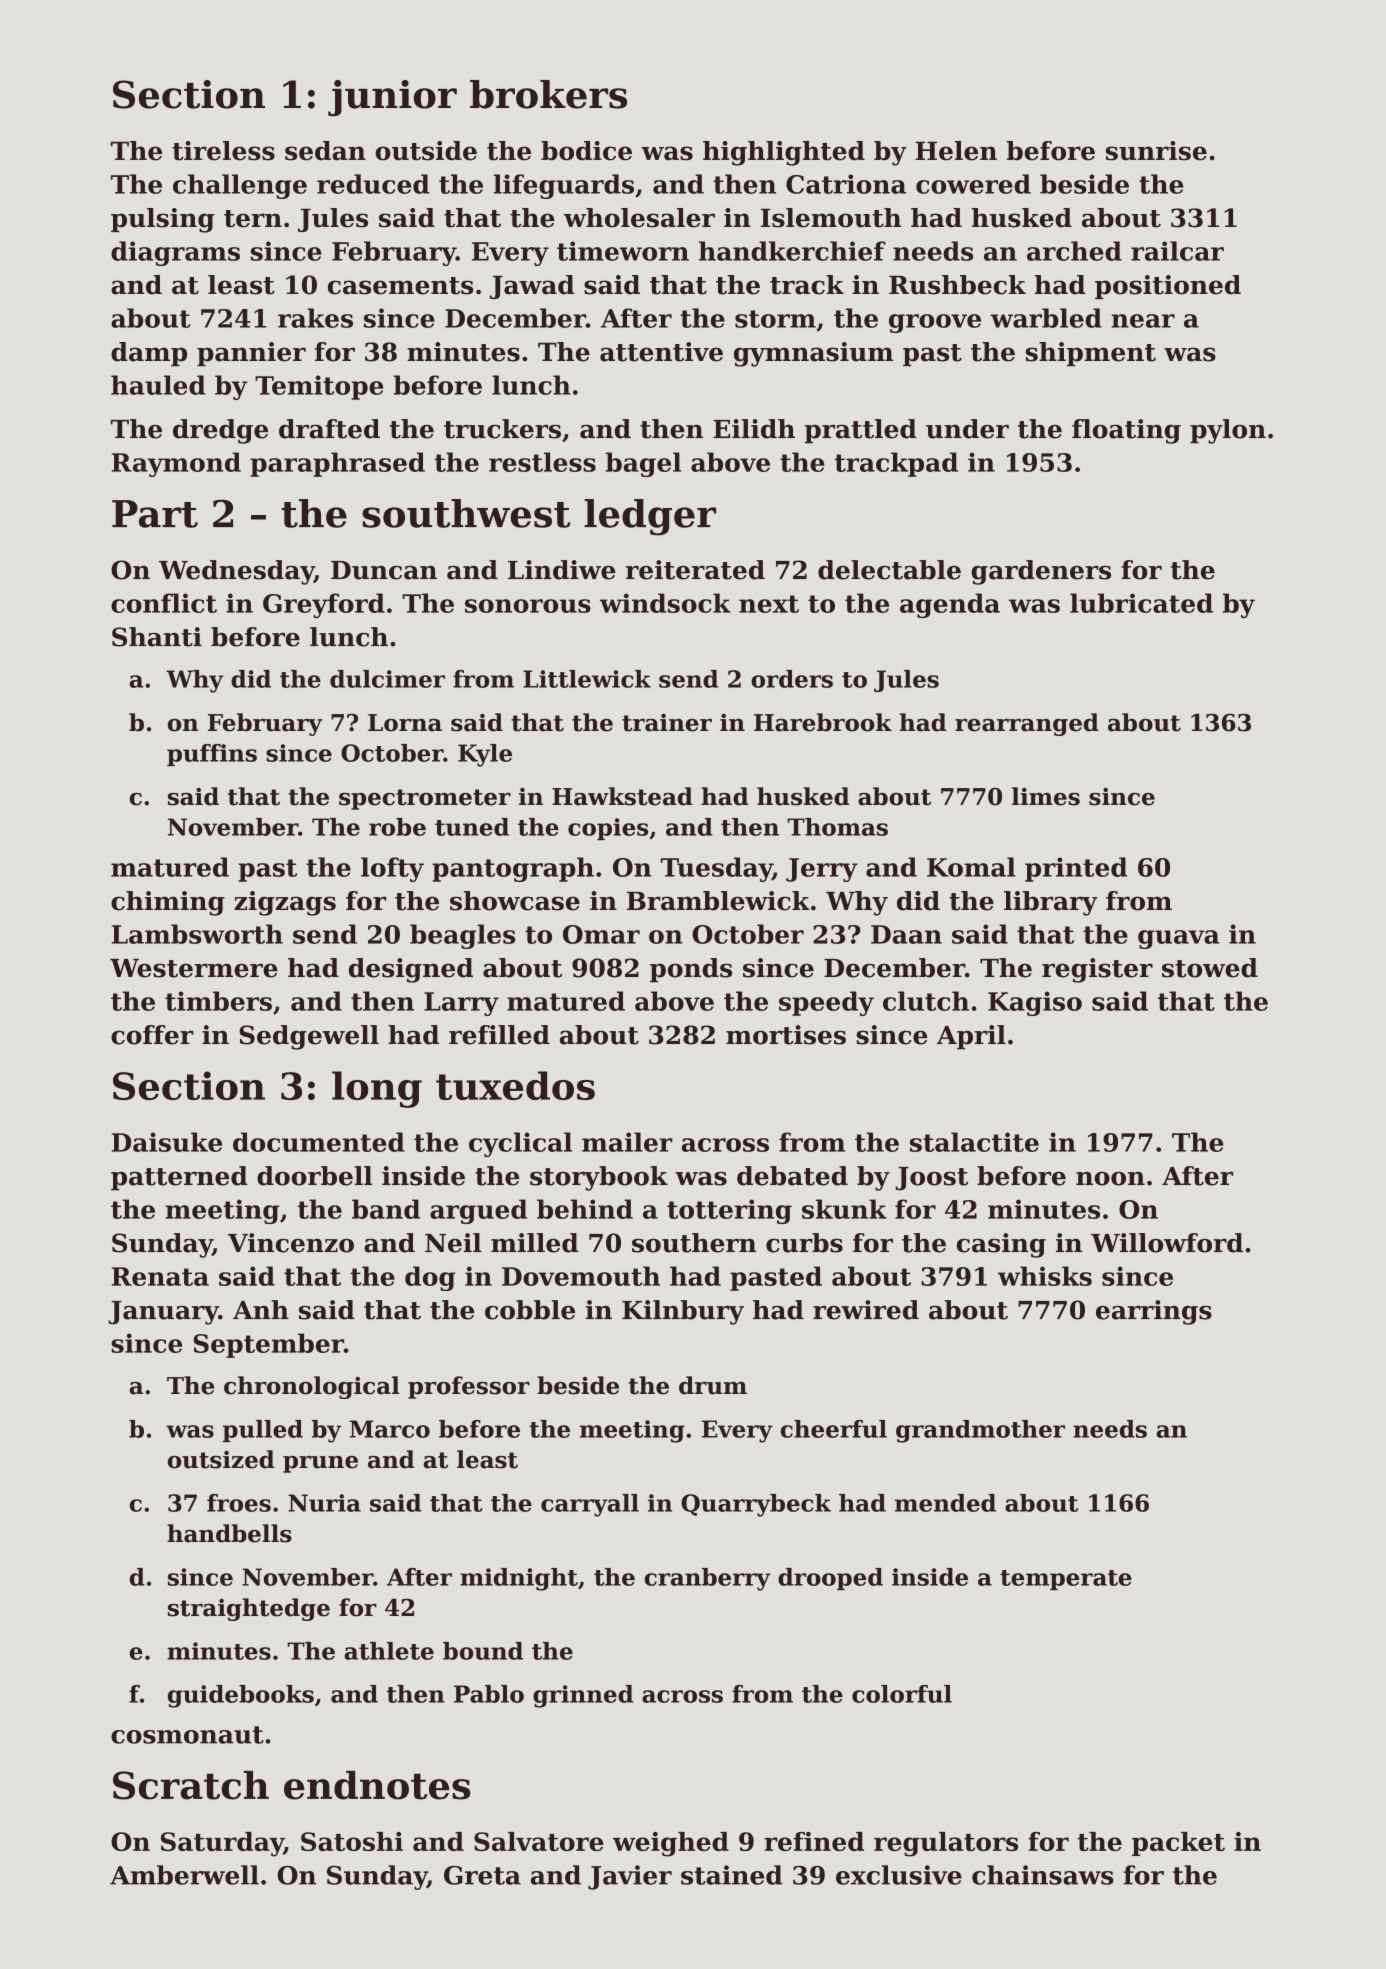 Image resolution: width=1386 pixels, height=1969 pixels. Describe the element at coordinates (329, 429) in the screenshot. I see `drafted` at that location.
